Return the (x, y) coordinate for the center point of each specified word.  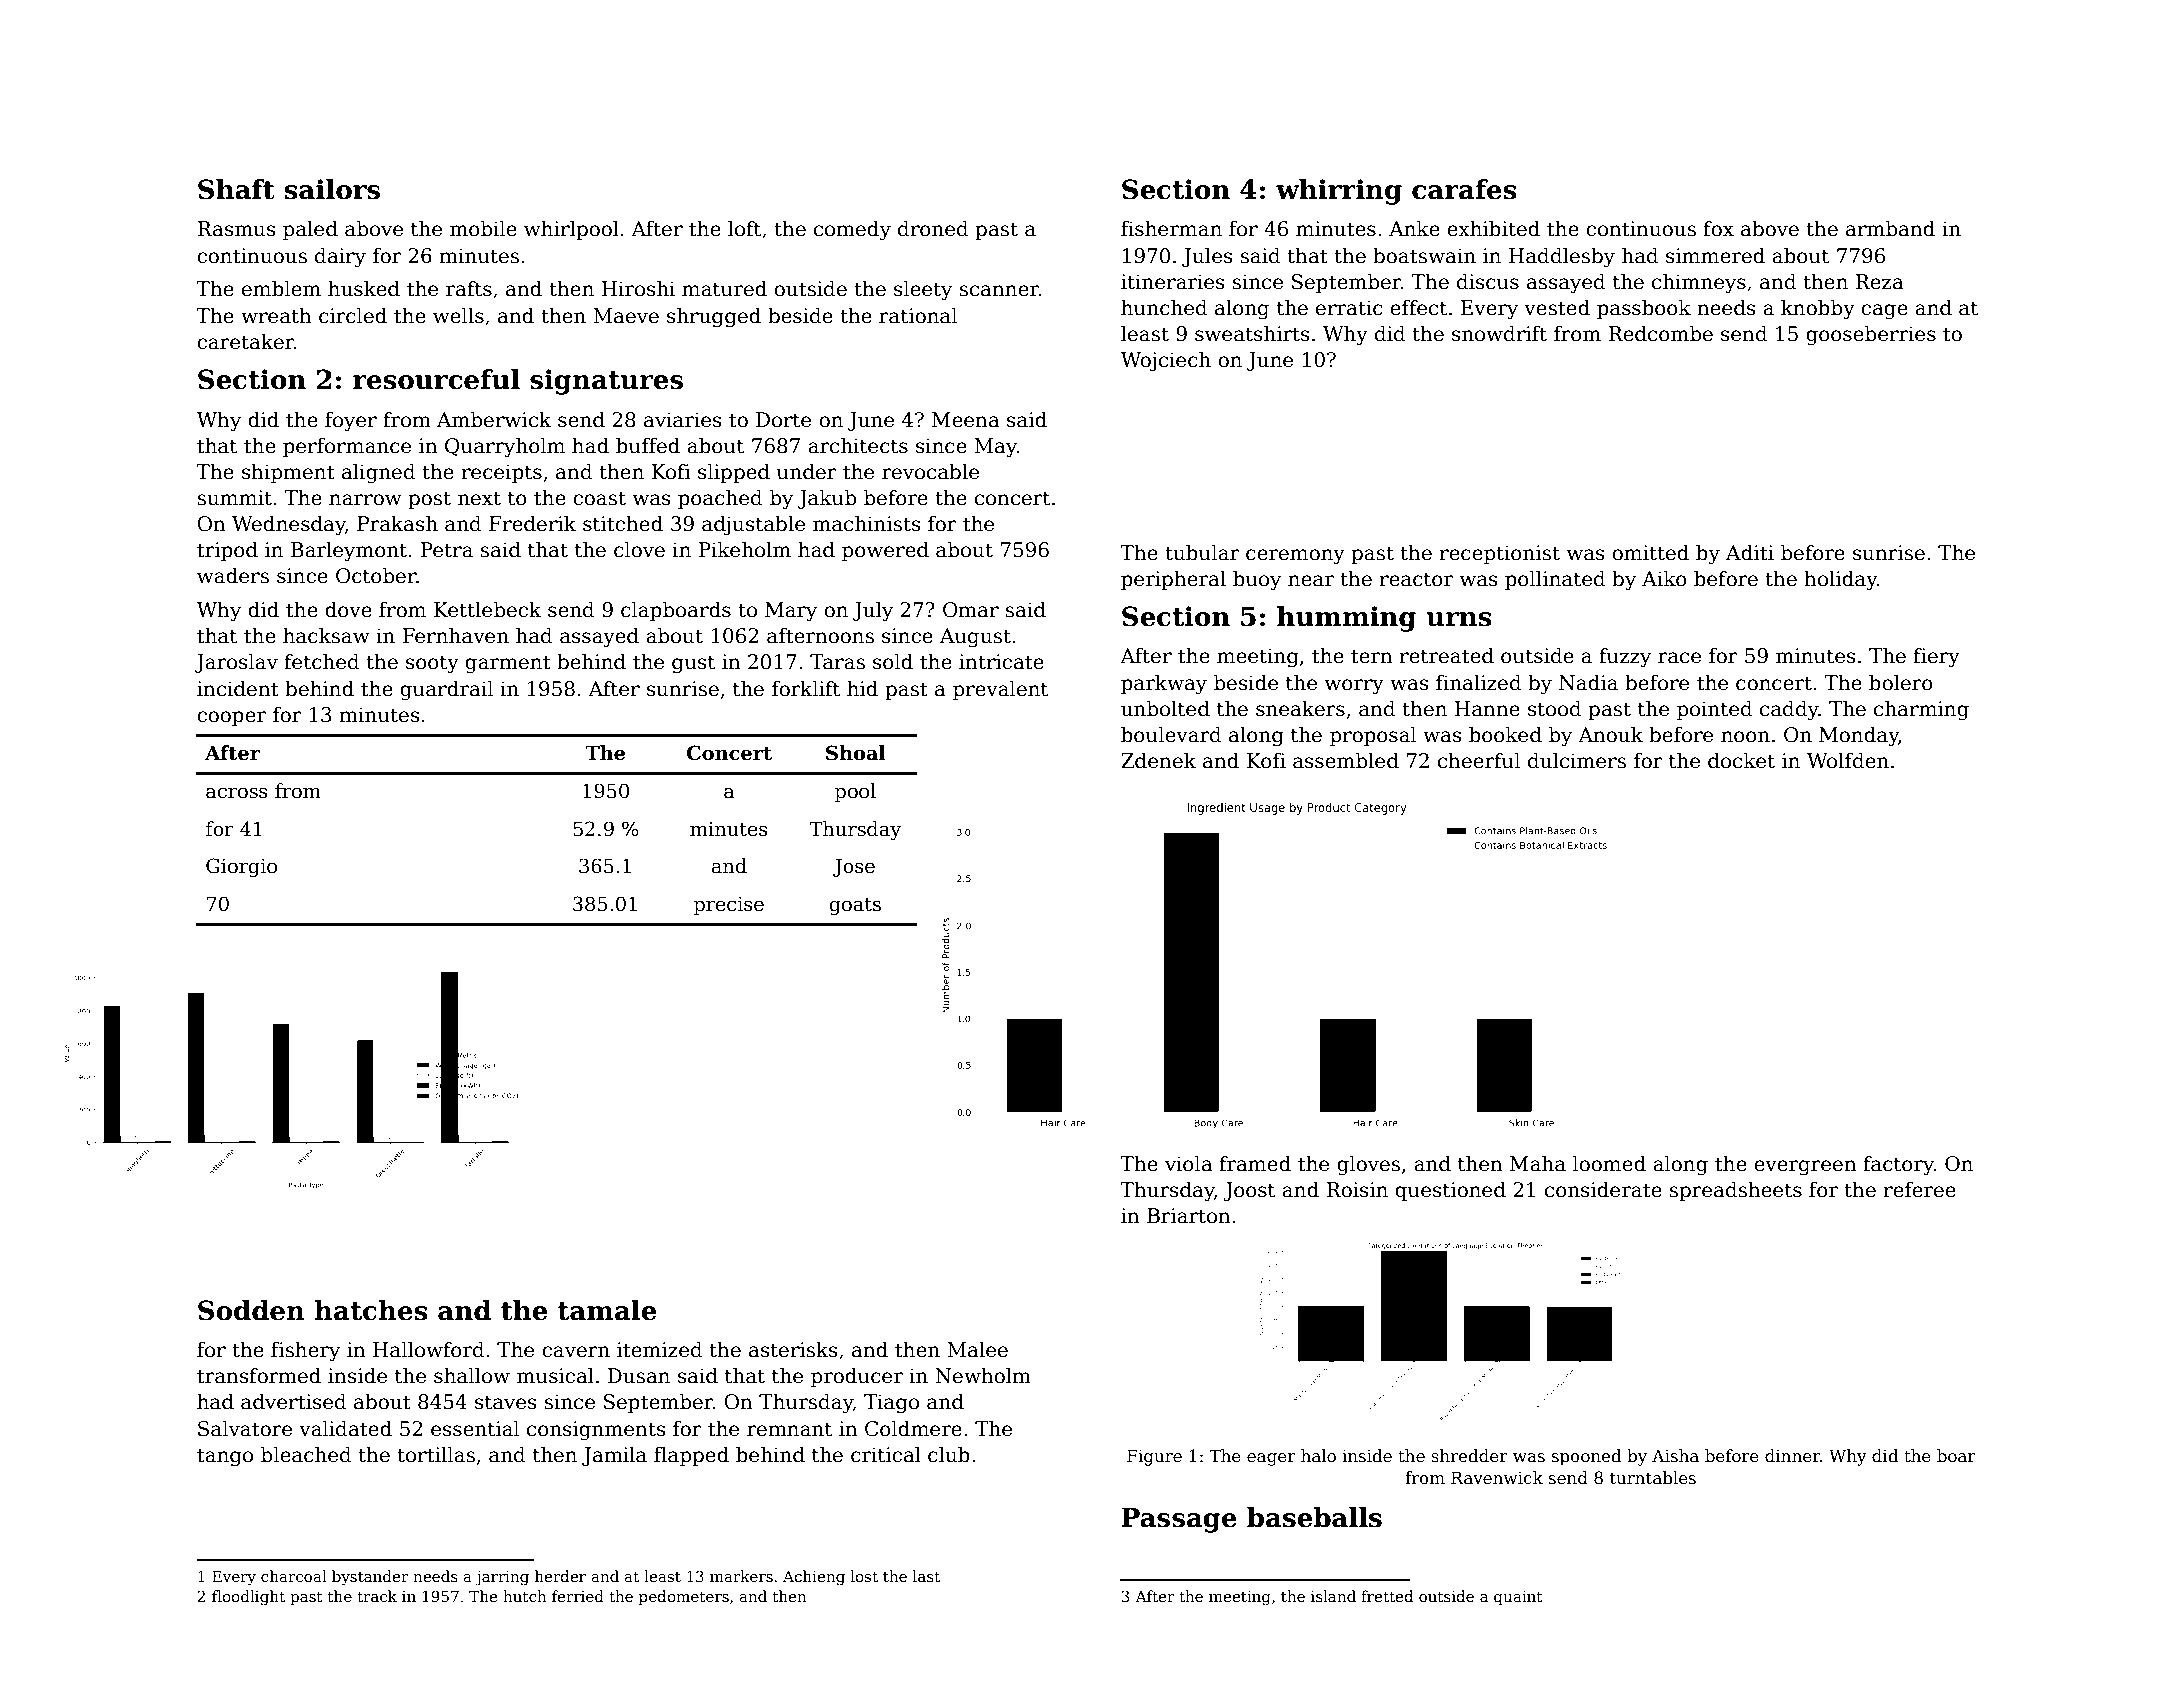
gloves (1368, 1165)
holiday (1840, 580)
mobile (483, 228)
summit (234, 498)
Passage (1179, 1520)
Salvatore (245, 1428)
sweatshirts (1252, 333)
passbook (1644, 309)
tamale (607, 1310)
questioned (1450, 1191)
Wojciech (1166, 361)
